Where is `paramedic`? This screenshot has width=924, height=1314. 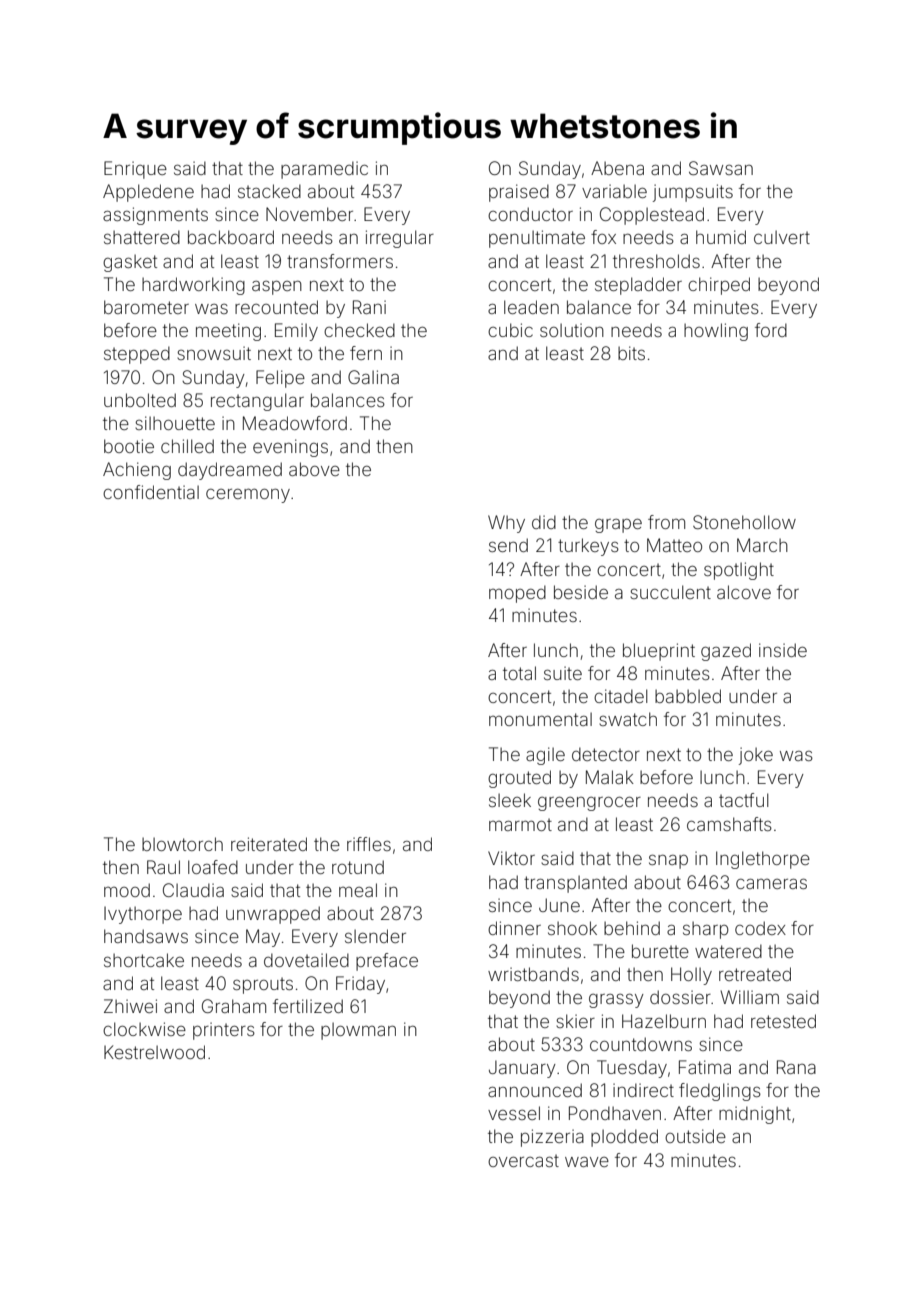
paramedic is located at coordinates (324, 170).
